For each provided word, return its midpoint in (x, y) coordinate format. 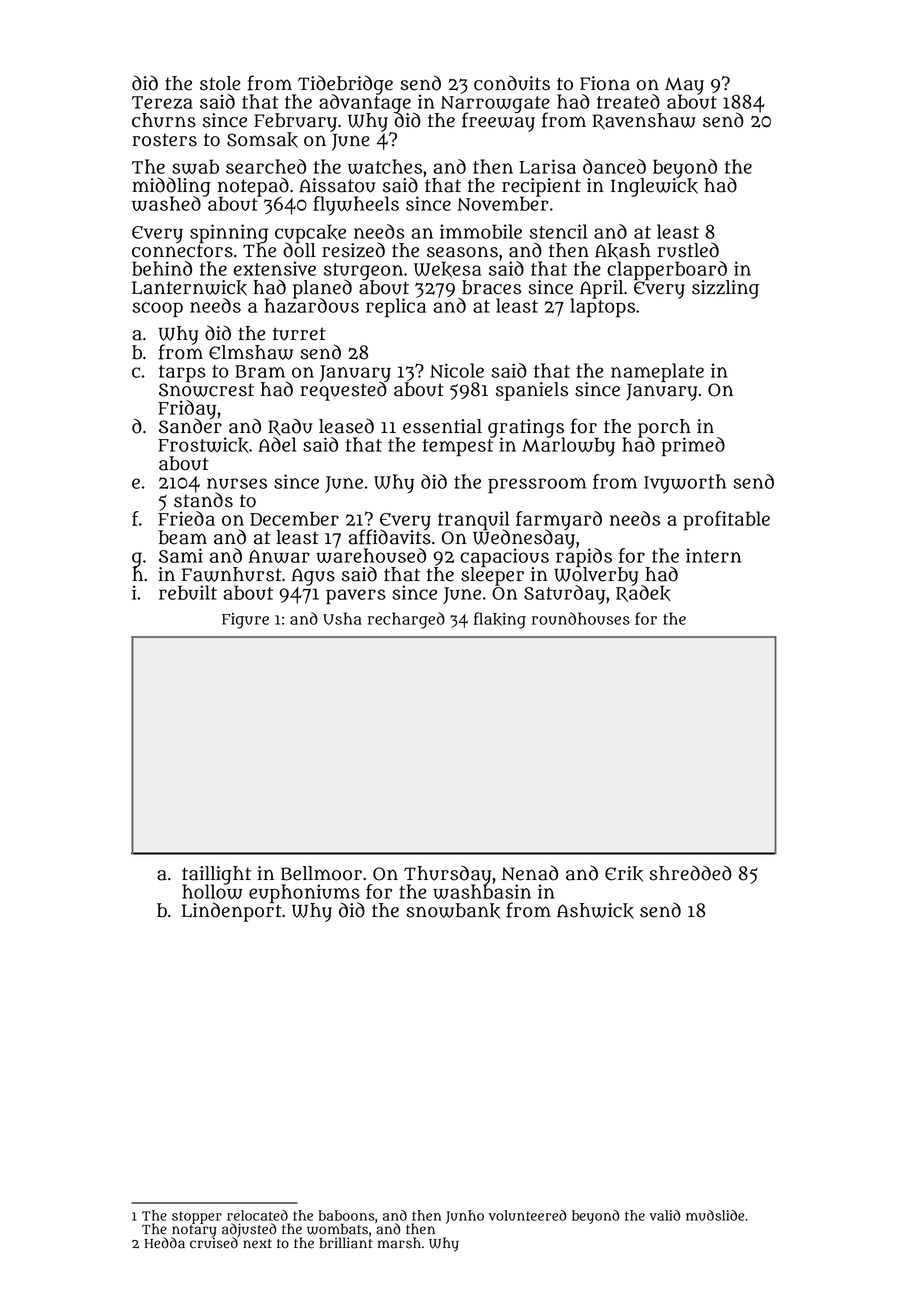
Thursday (447, 875)
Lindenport (232, 912)
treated (628, 101)
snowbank (453, 911)
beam (183, 537)
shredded (690, 873)
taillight (216, 875)
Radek (643, 593)
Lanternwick (189, 288)
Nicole (457, 370)
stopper (197, 1217)
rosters (164, 140)
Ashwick (595, 911)
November (503, 204)
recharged (406, 620)
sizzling (725, 289)
